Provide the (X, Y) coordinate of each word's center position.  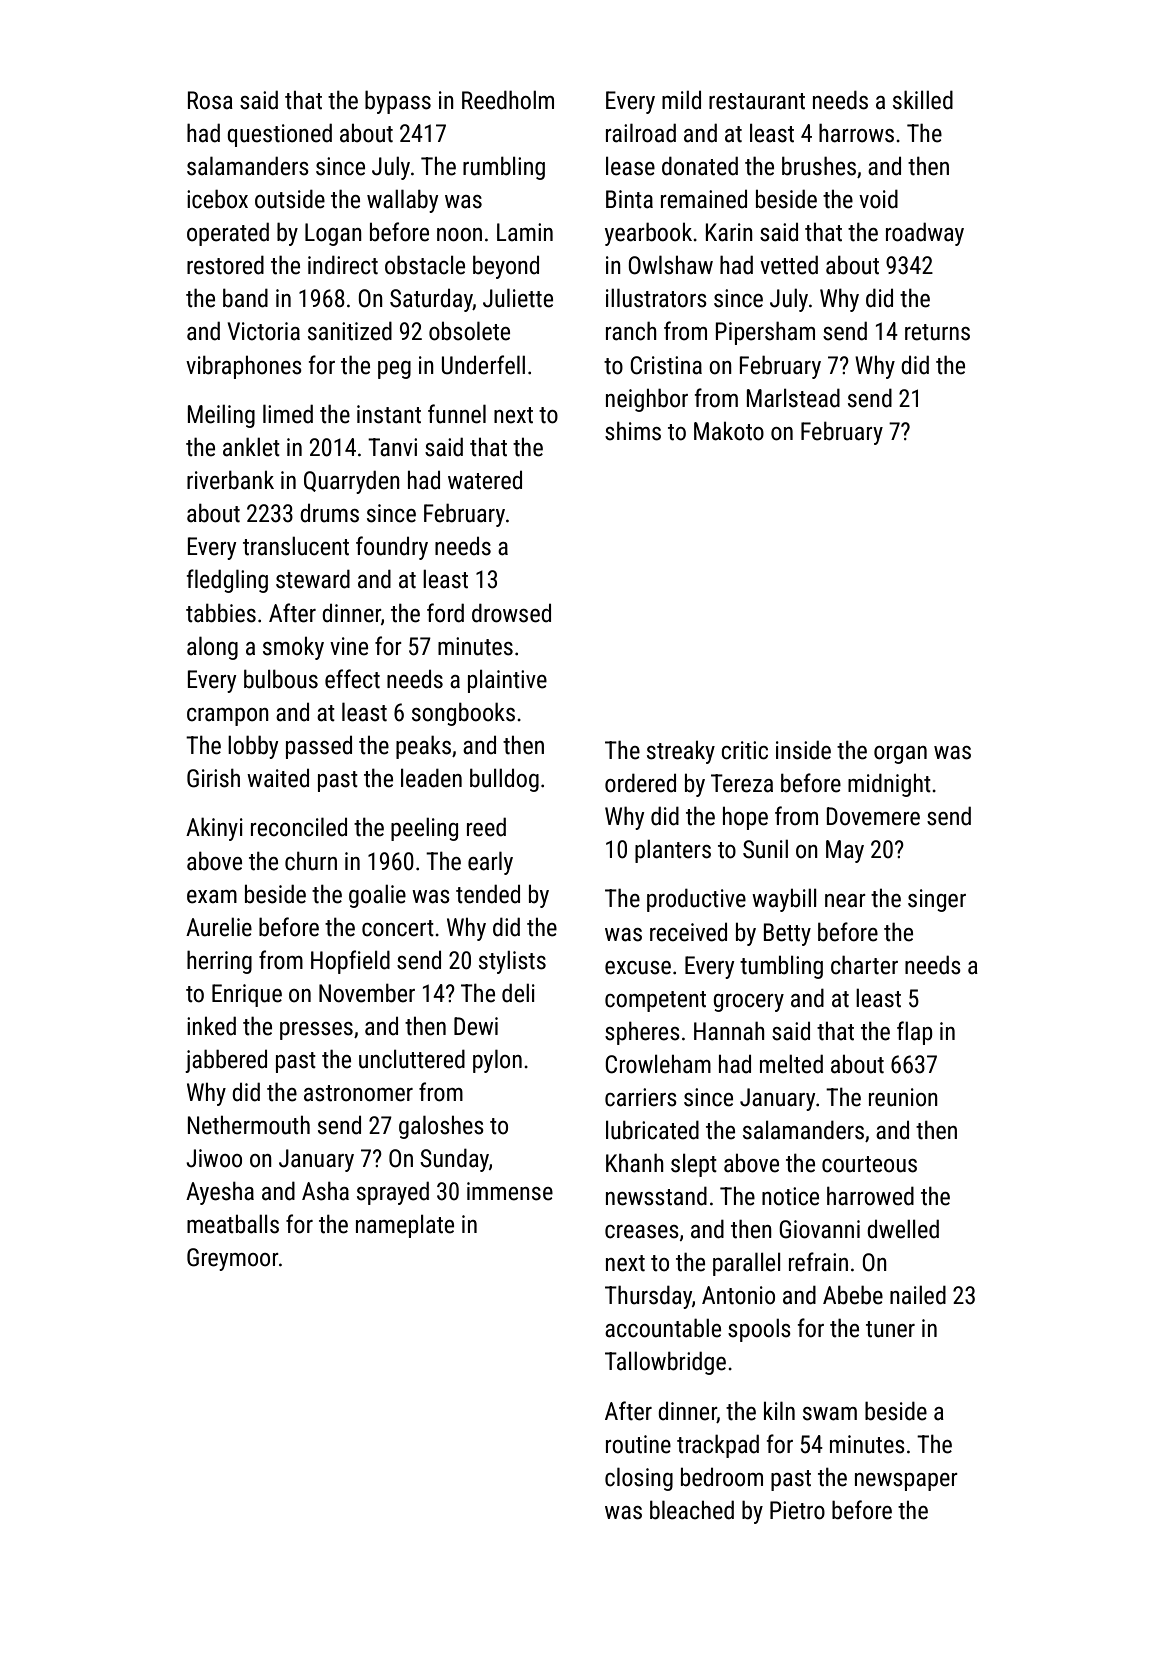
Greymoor (233, 1259)
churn (311, 861)
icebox (217, 199)
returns (937, 332)
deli (518, 993)
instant (389, 414)
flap (915, 1033)
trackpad (718, 1446)
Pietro (797, 1510)
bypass (398, 102)
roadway (925, 234)
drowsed (511, 613)
